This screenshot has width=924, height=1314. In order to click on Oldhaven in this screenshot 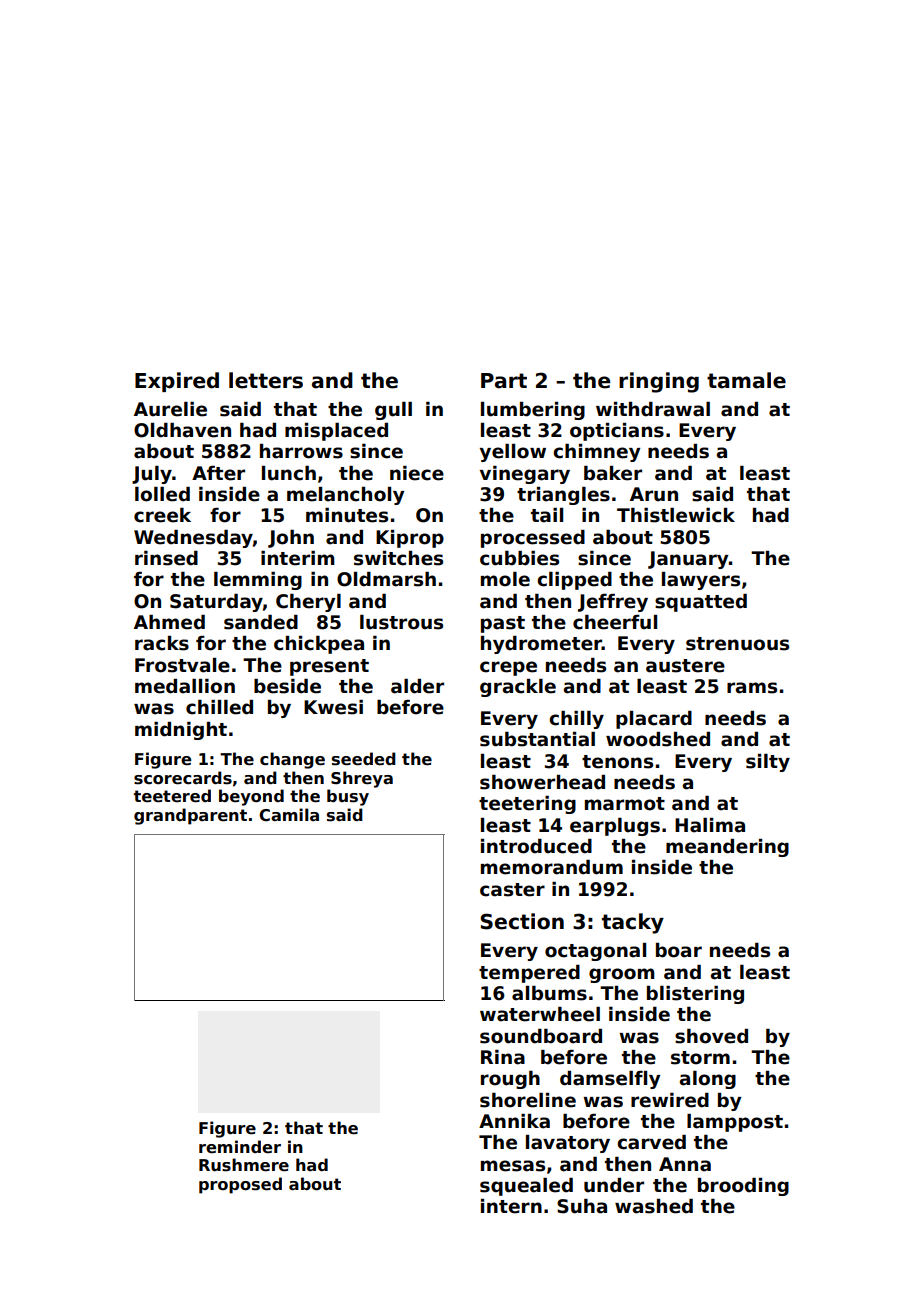, I will do `click(182, 430)`.
